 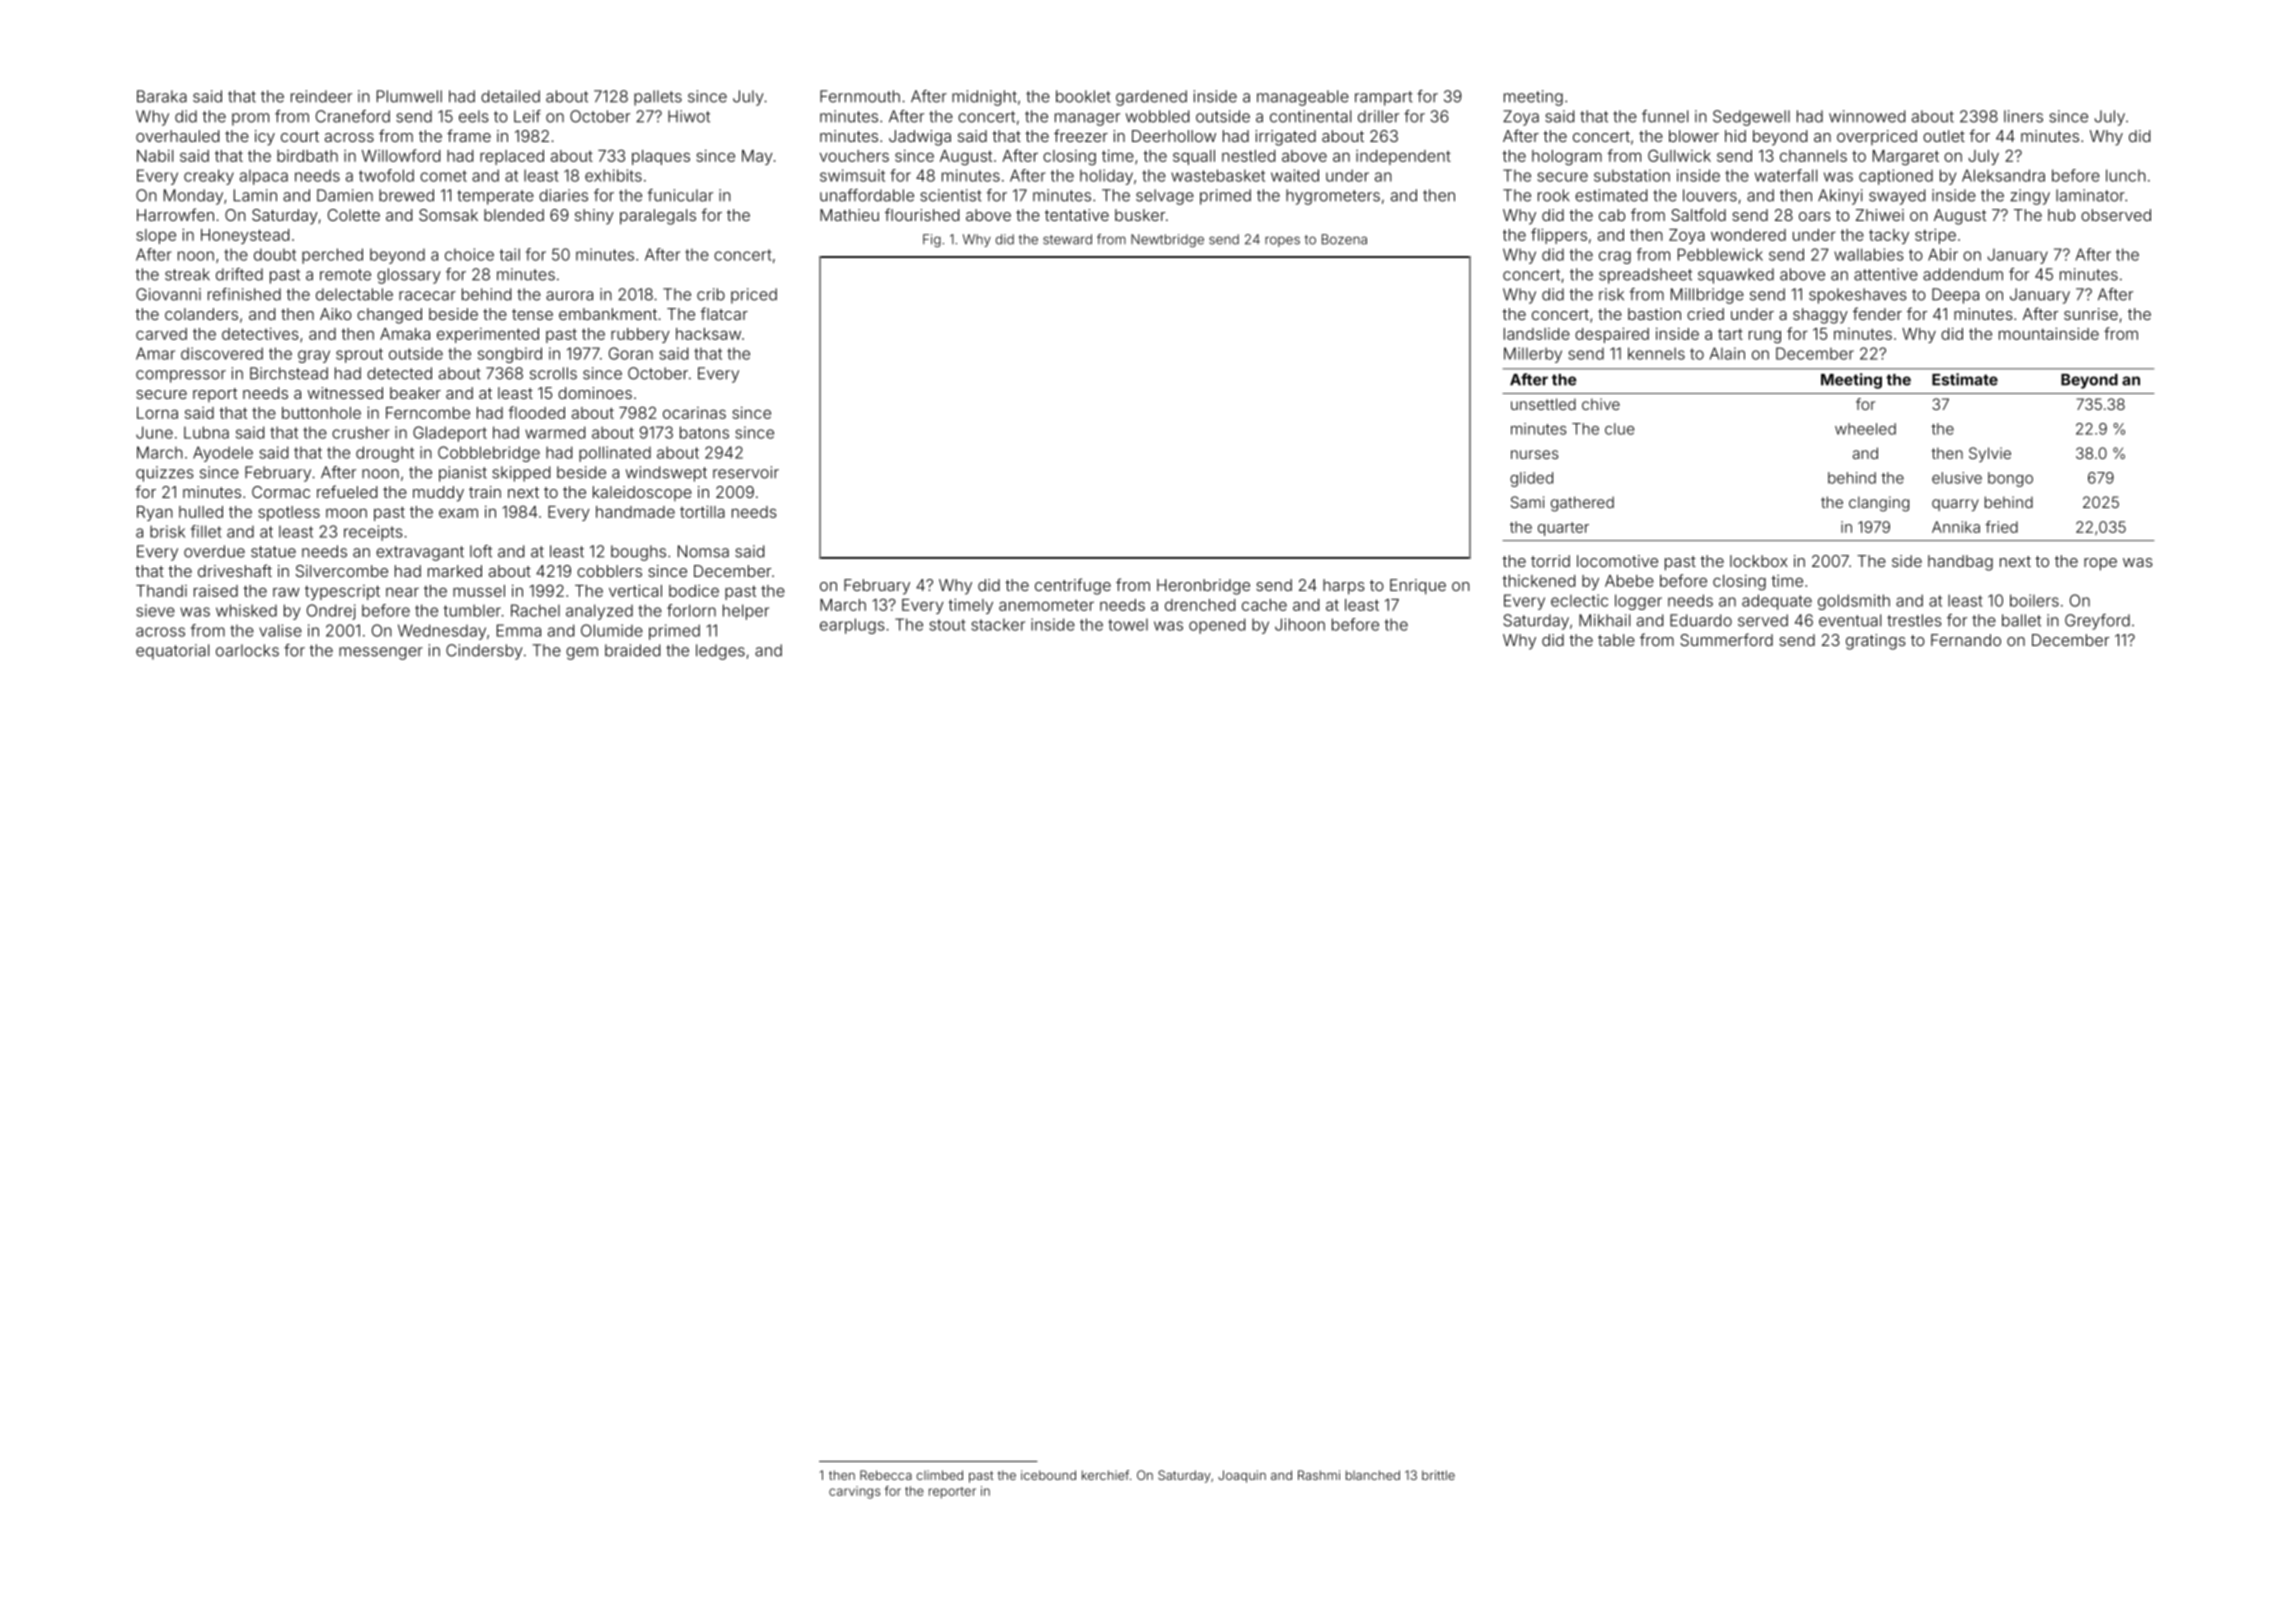 I want to click on wheeled, so click(x=1865, y=429).
